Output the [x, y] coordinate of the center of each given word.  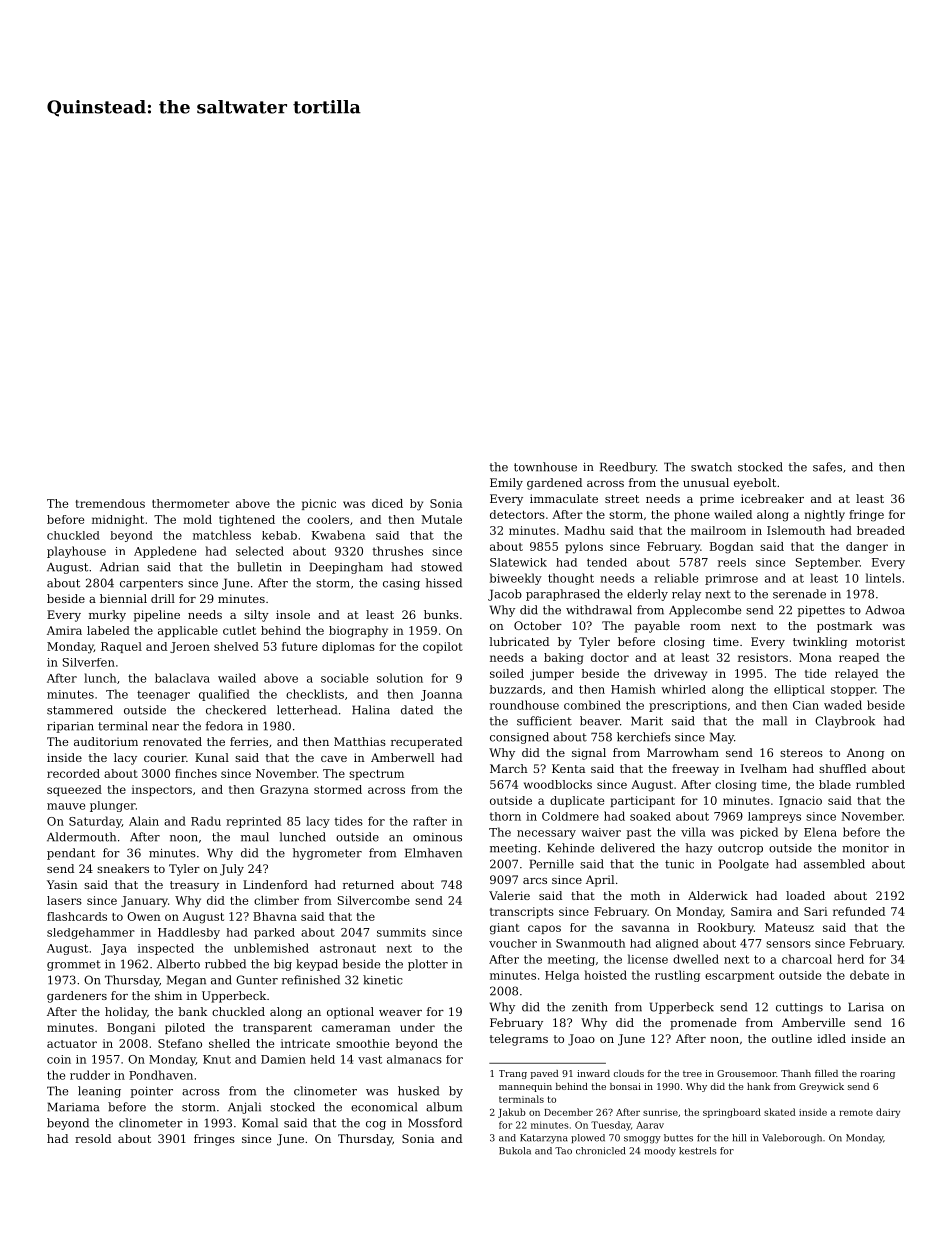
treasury [194, 886]
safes [827, 467]
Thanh [796, 1073]
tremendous [110, 503]
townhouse [545, 467]
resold [93, 1138]
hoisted [605, 975]
